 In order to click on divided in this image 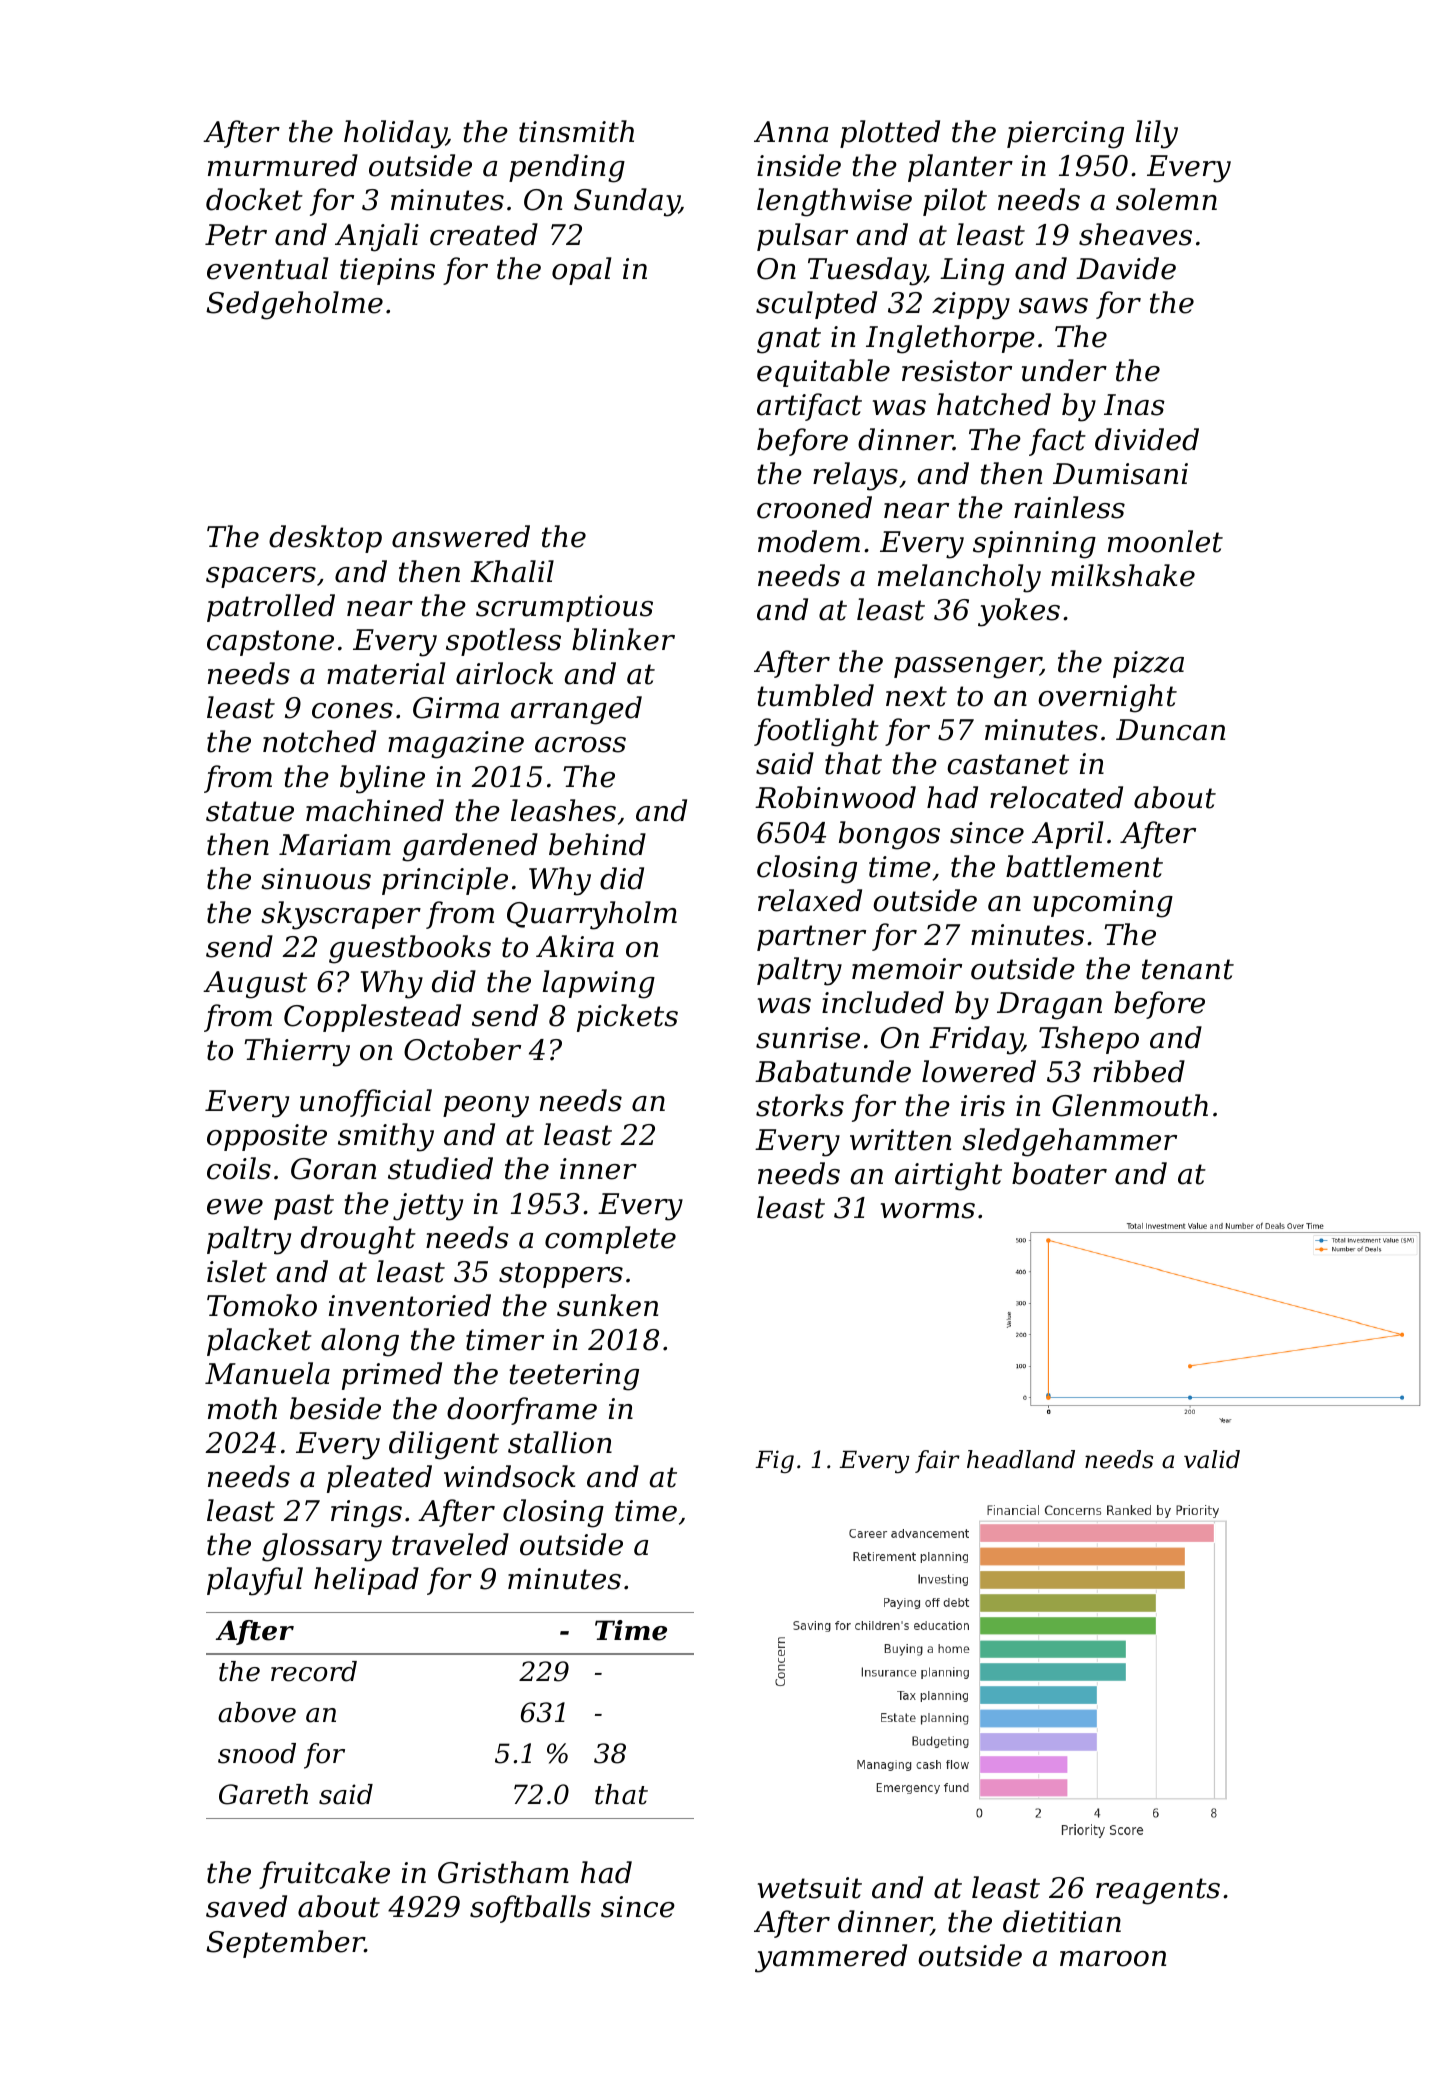, I will do `click(1147, 439)`.
